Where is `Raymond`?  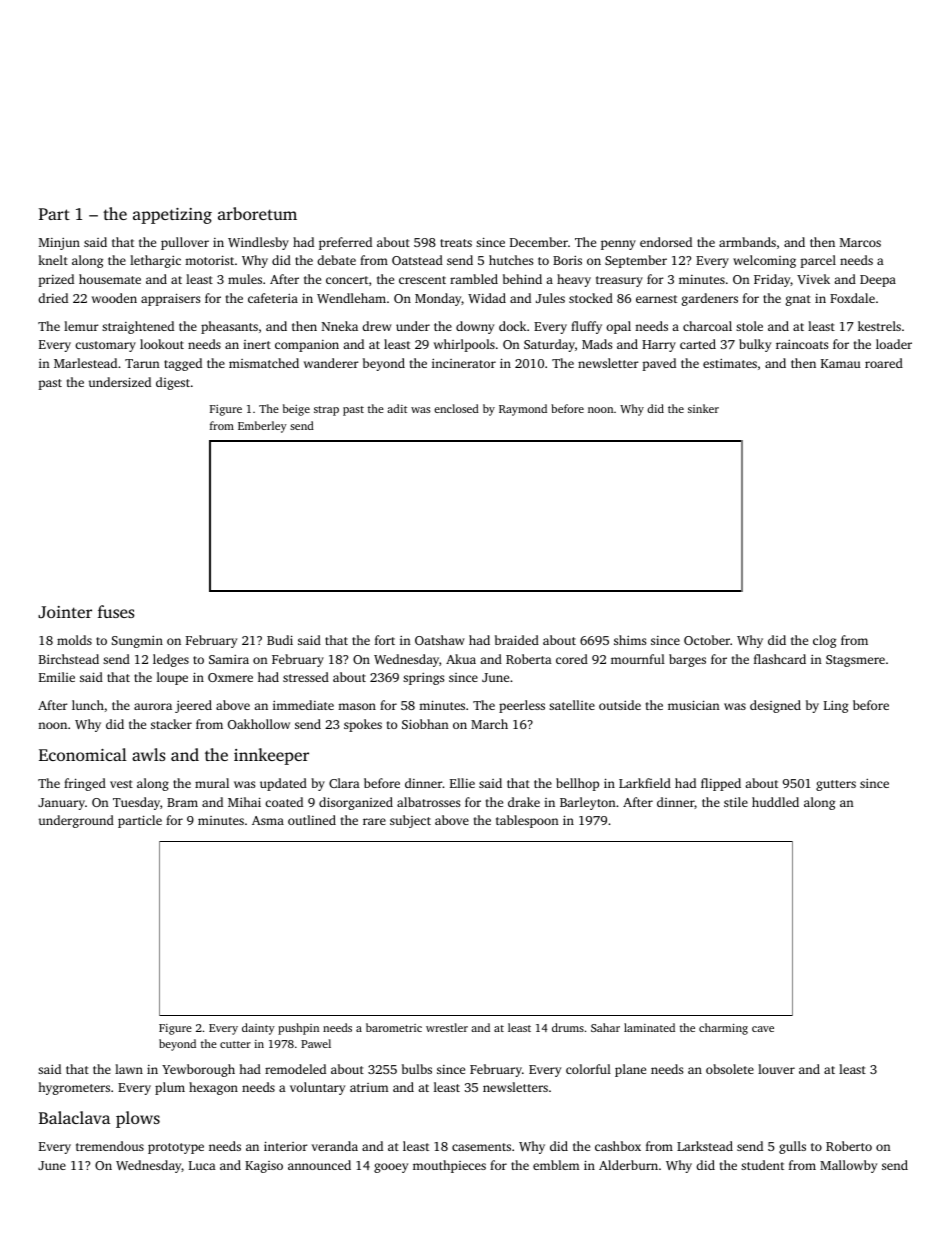
Raymond is located at coordinates (523, 410).
